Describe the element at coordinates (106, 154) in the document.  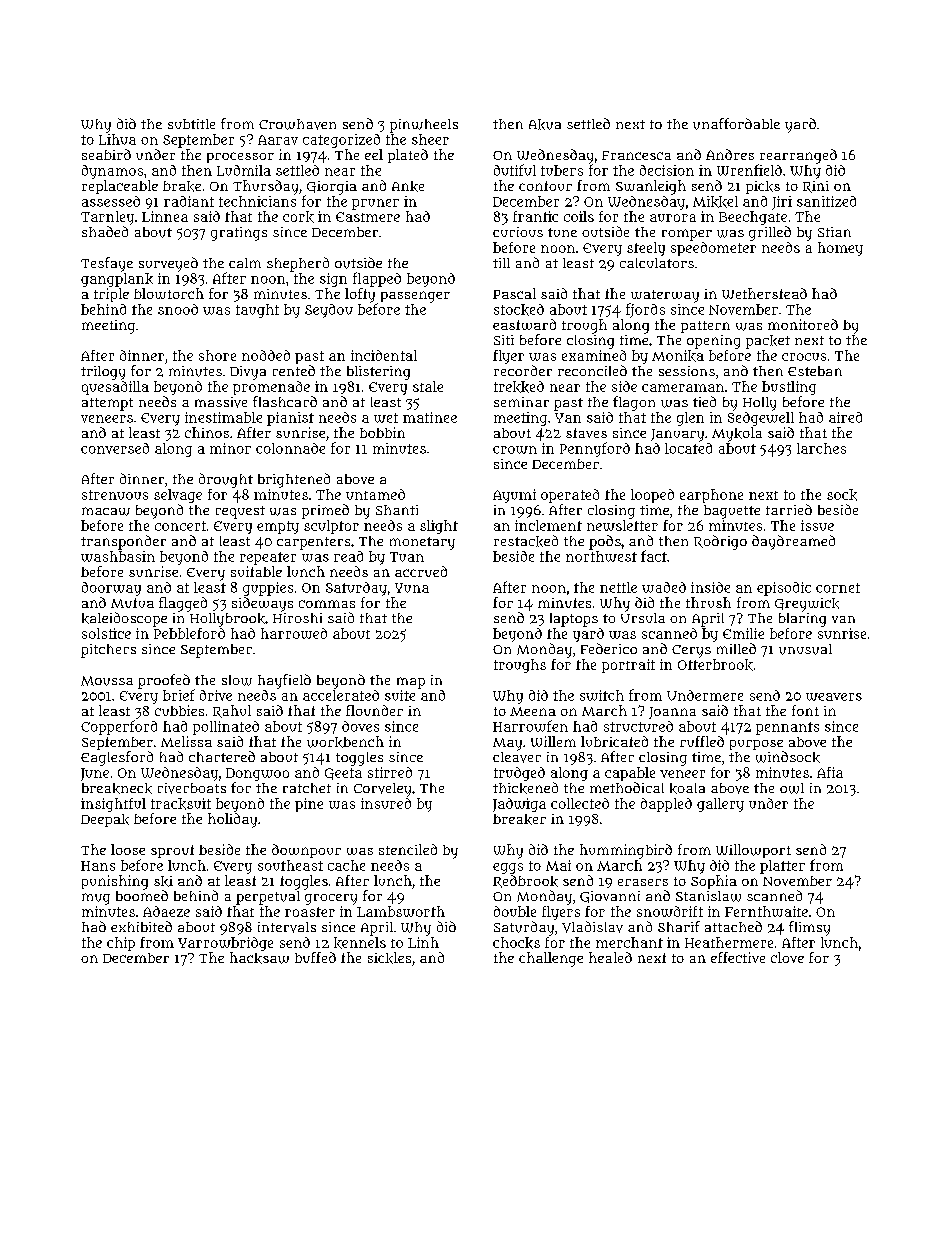
I see `seabird` at that location.
